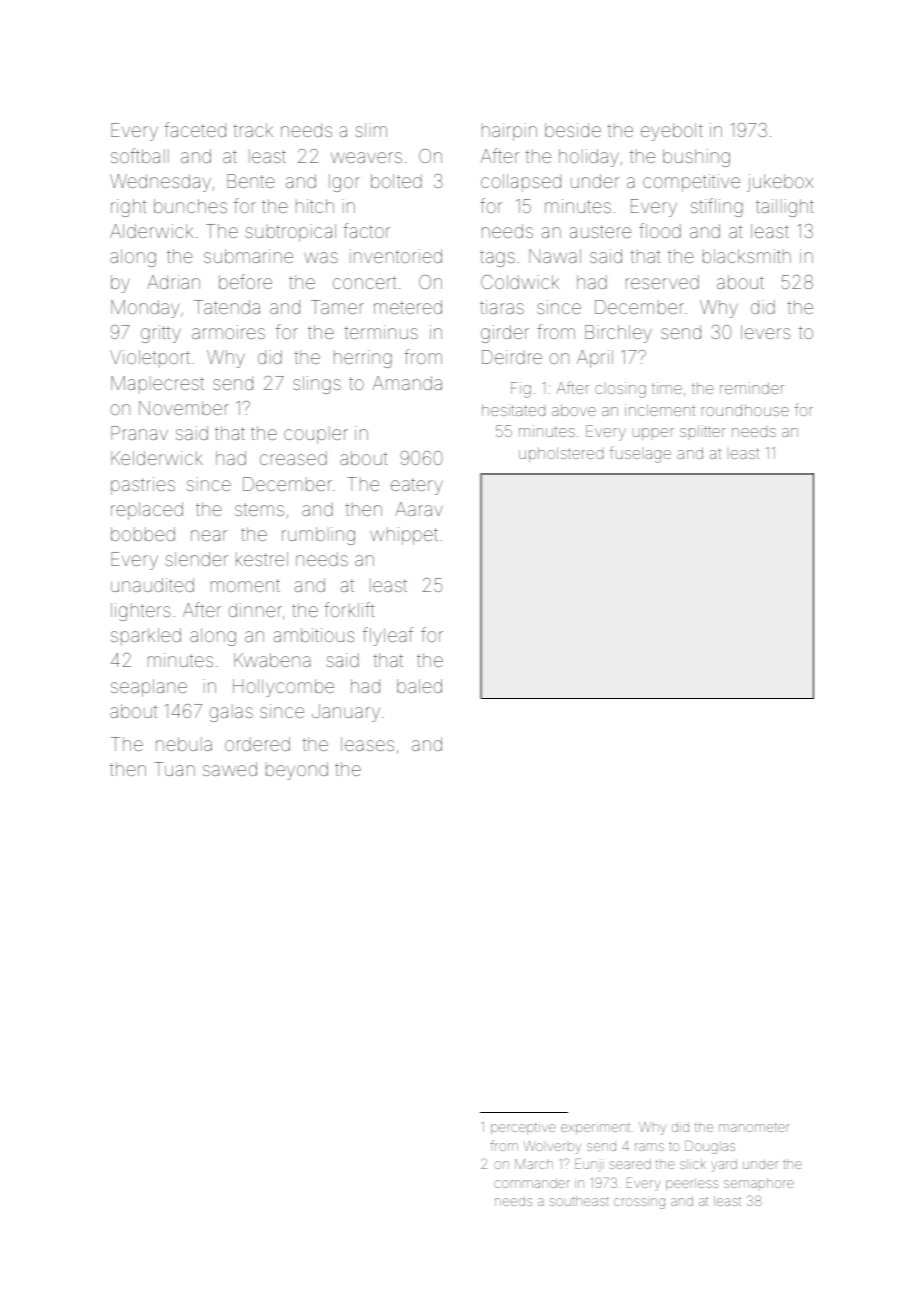 Image resolution: width=924 pixels, height=1311 pixels. Describe the element at coordinates (255, 610) in the document. I see `dinner` at that location.
